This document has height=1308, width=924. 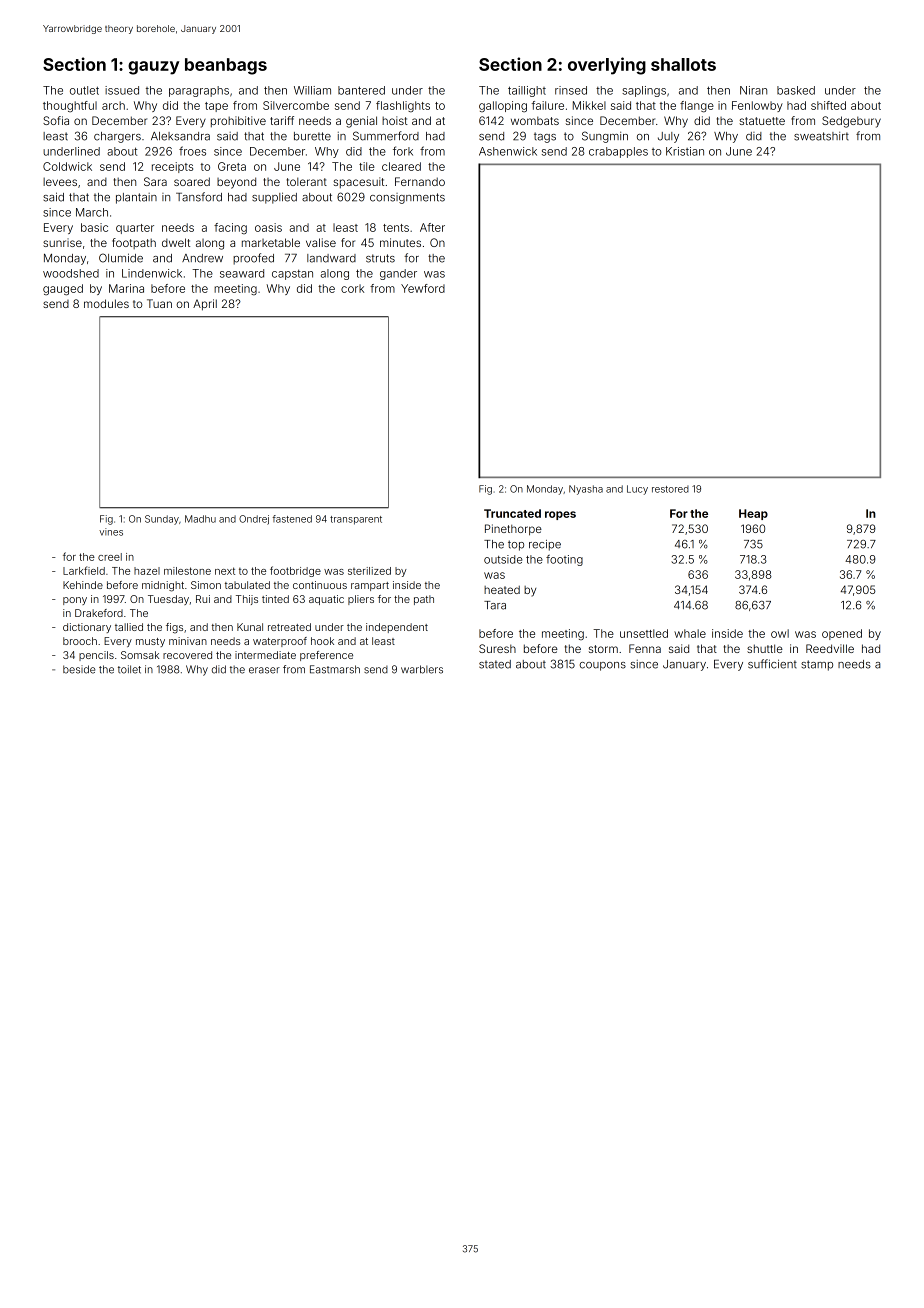 What do you see at coordinates (205, 305) in the document?
I see `April` at bounding box center [205, 305].
